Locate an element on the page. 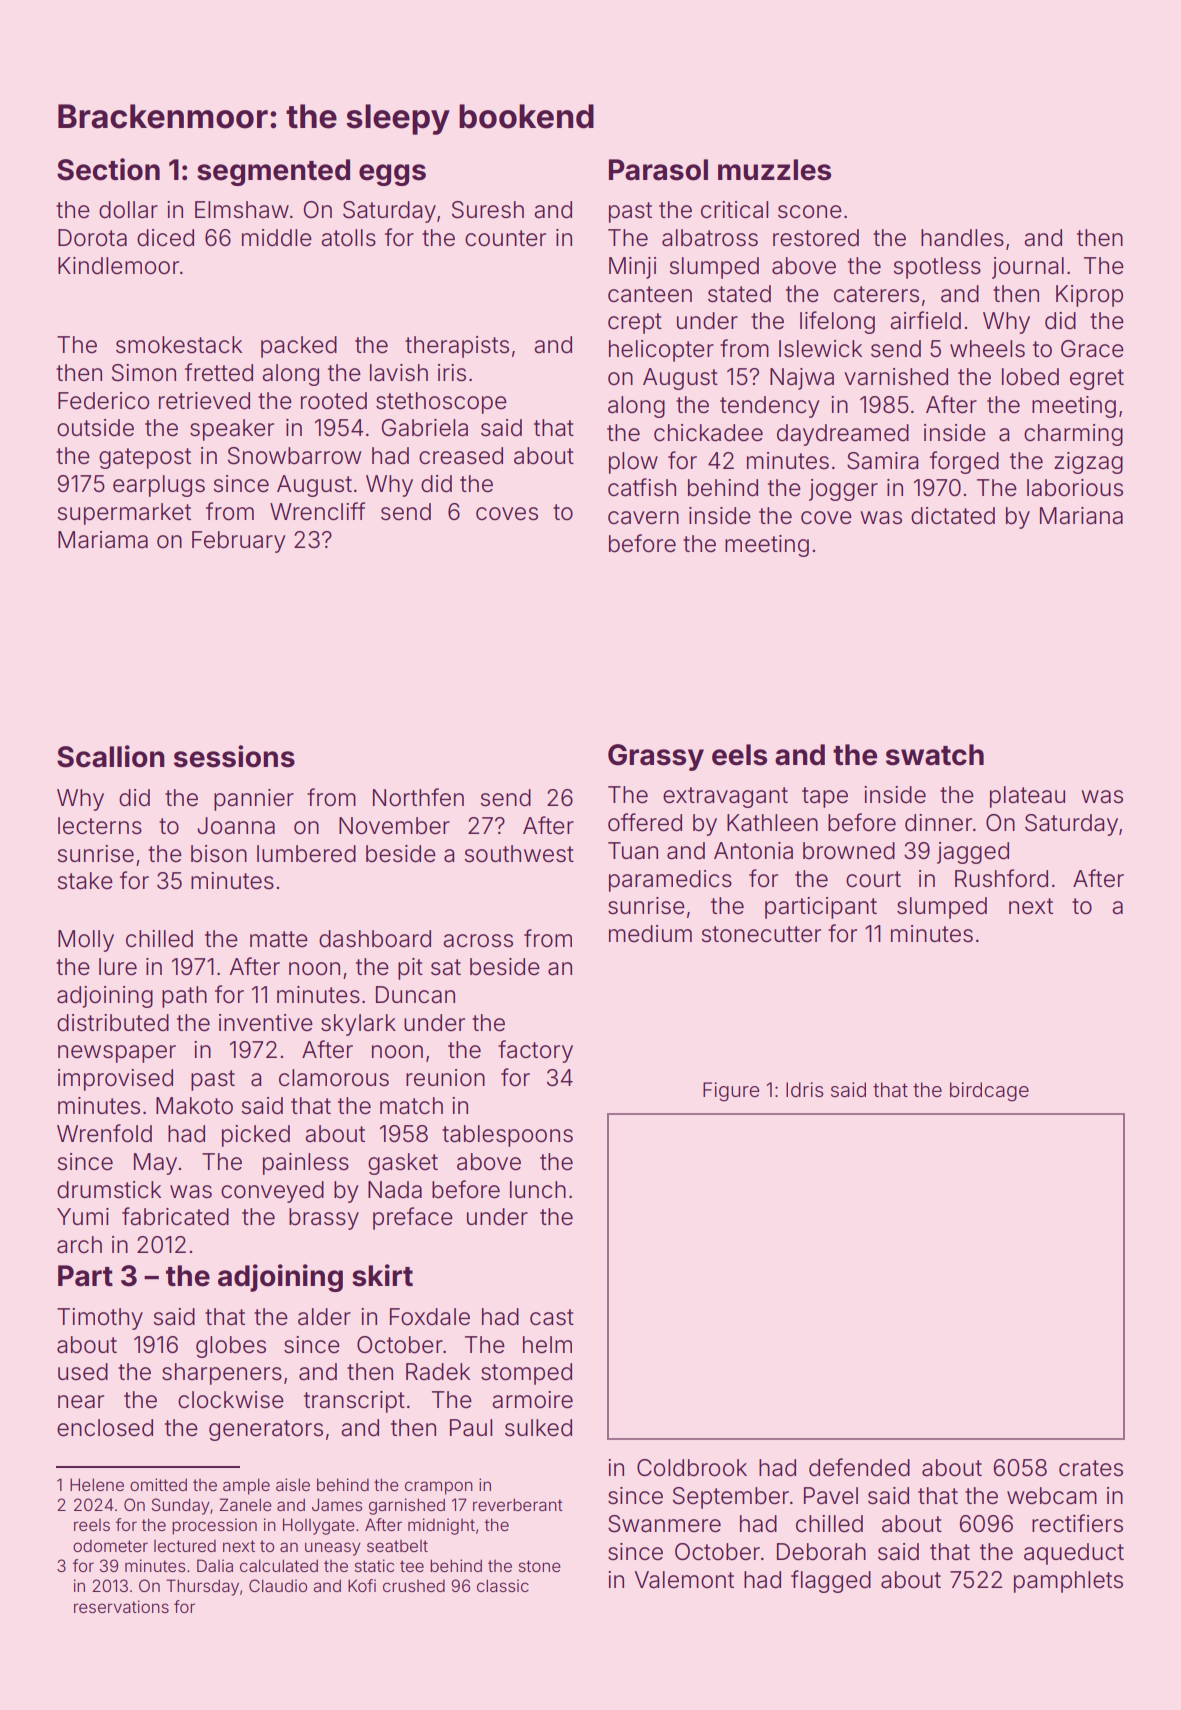 The height and width of the page is (1710, 1181). brassy is located at coordinates (324, 1219).
